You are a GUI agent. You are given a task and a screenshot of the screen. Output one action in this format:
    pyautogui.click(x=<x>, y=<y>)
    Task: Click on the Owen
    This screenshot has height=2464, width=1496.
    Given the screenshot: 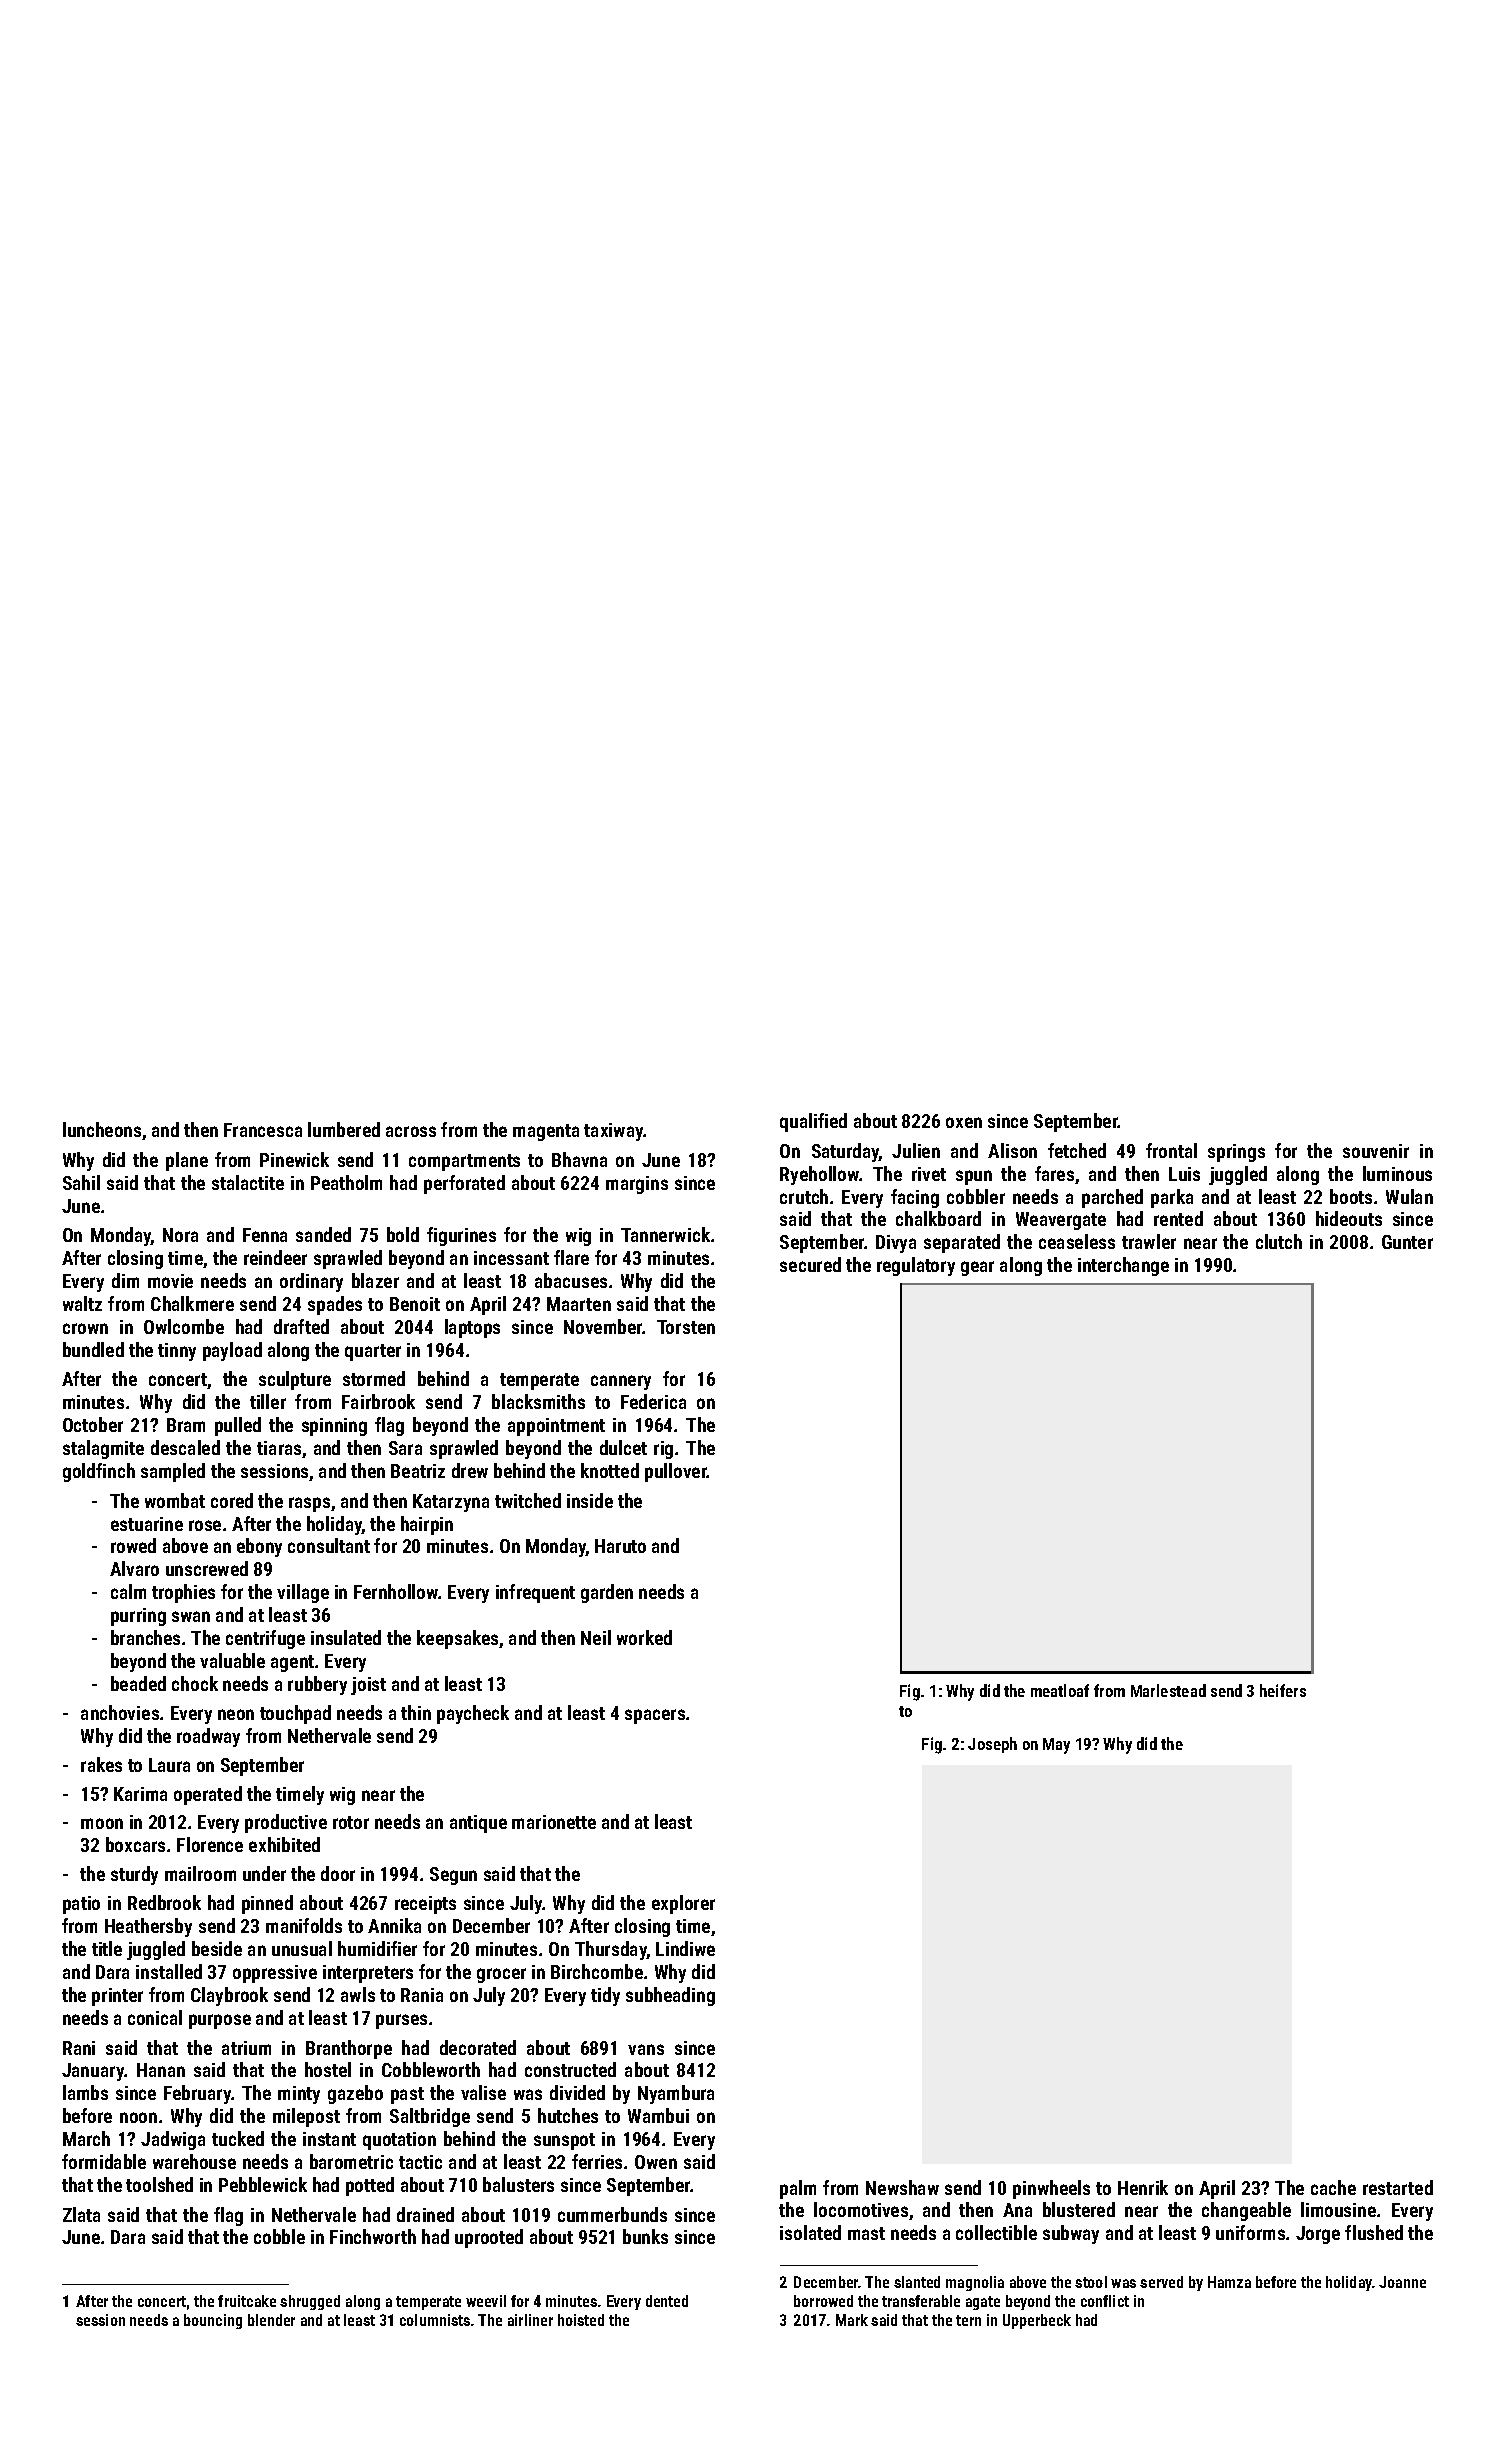 What is the action you would take?
    pyautogui.click(x=656, y=2162)
